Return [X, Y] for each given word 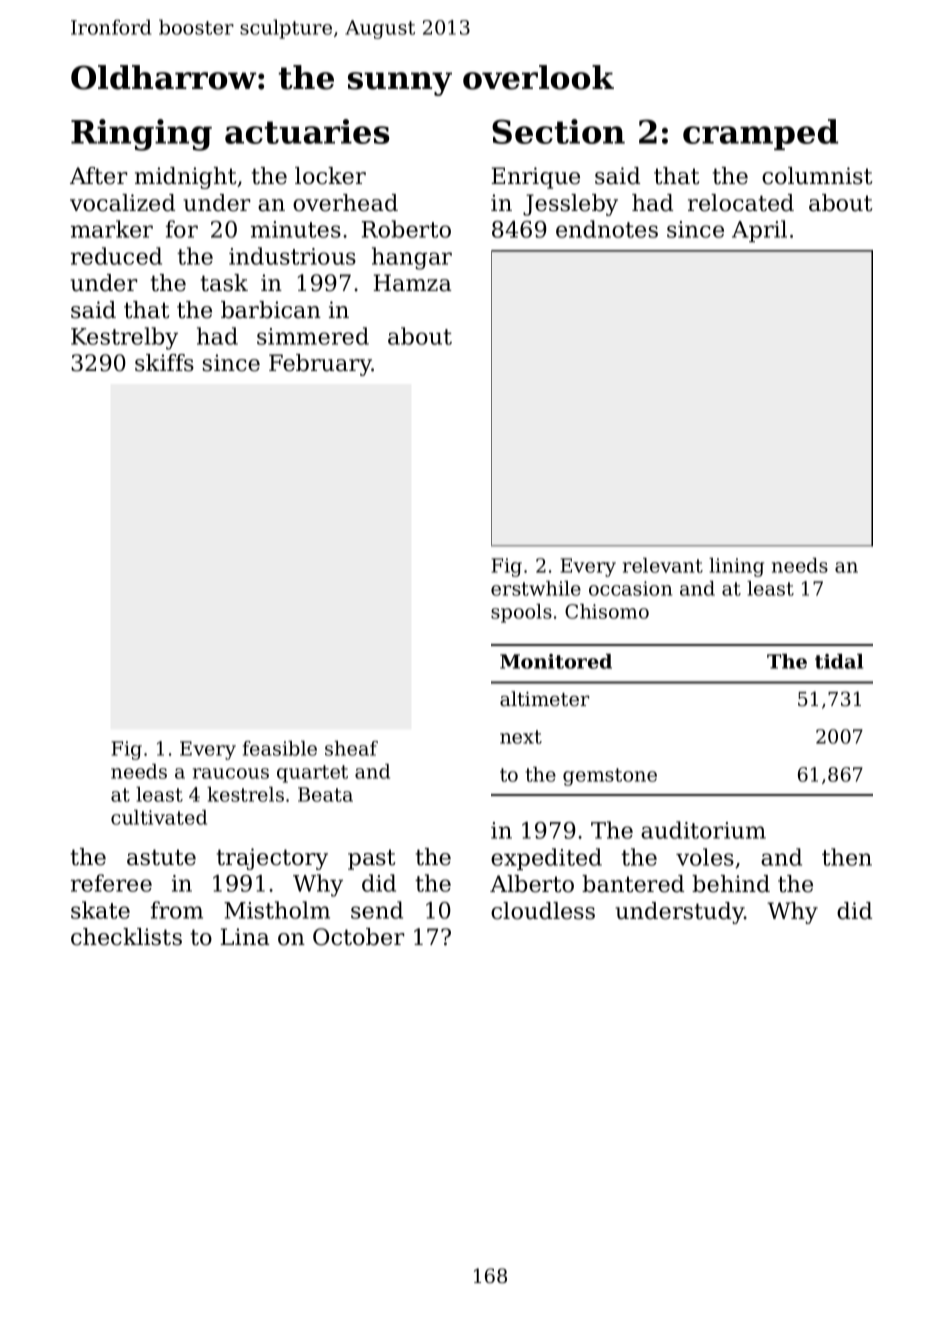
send [377, 910]
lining [736, 567]
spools [521, 613]
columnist [817, 176]
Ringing [141, 135]
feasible [280, 748]
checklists [126, 937]
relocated [741, 203]
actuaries [307, 131]
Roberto [406, 229]
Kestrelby [124, 338]
